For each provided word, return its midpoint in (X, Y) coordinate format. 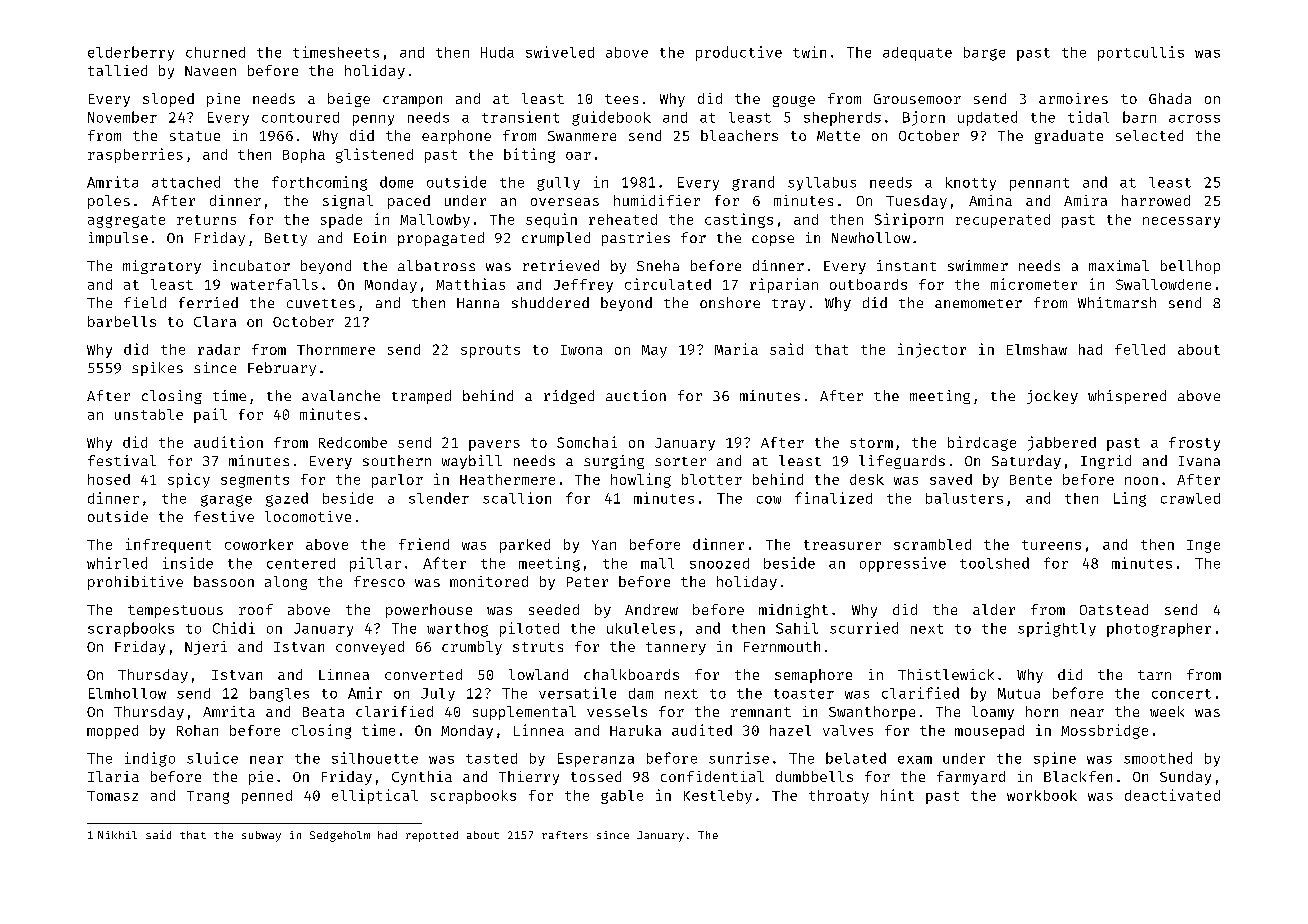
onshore (730, 302)
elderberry (131, 53)
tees (621, 99)
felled (1140, 349)
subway (261, 836)
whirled (117, 563)
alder (994, 609)
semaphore (813, 676)
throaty (839, 797)
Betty (286, 239)
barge (984, 54)
